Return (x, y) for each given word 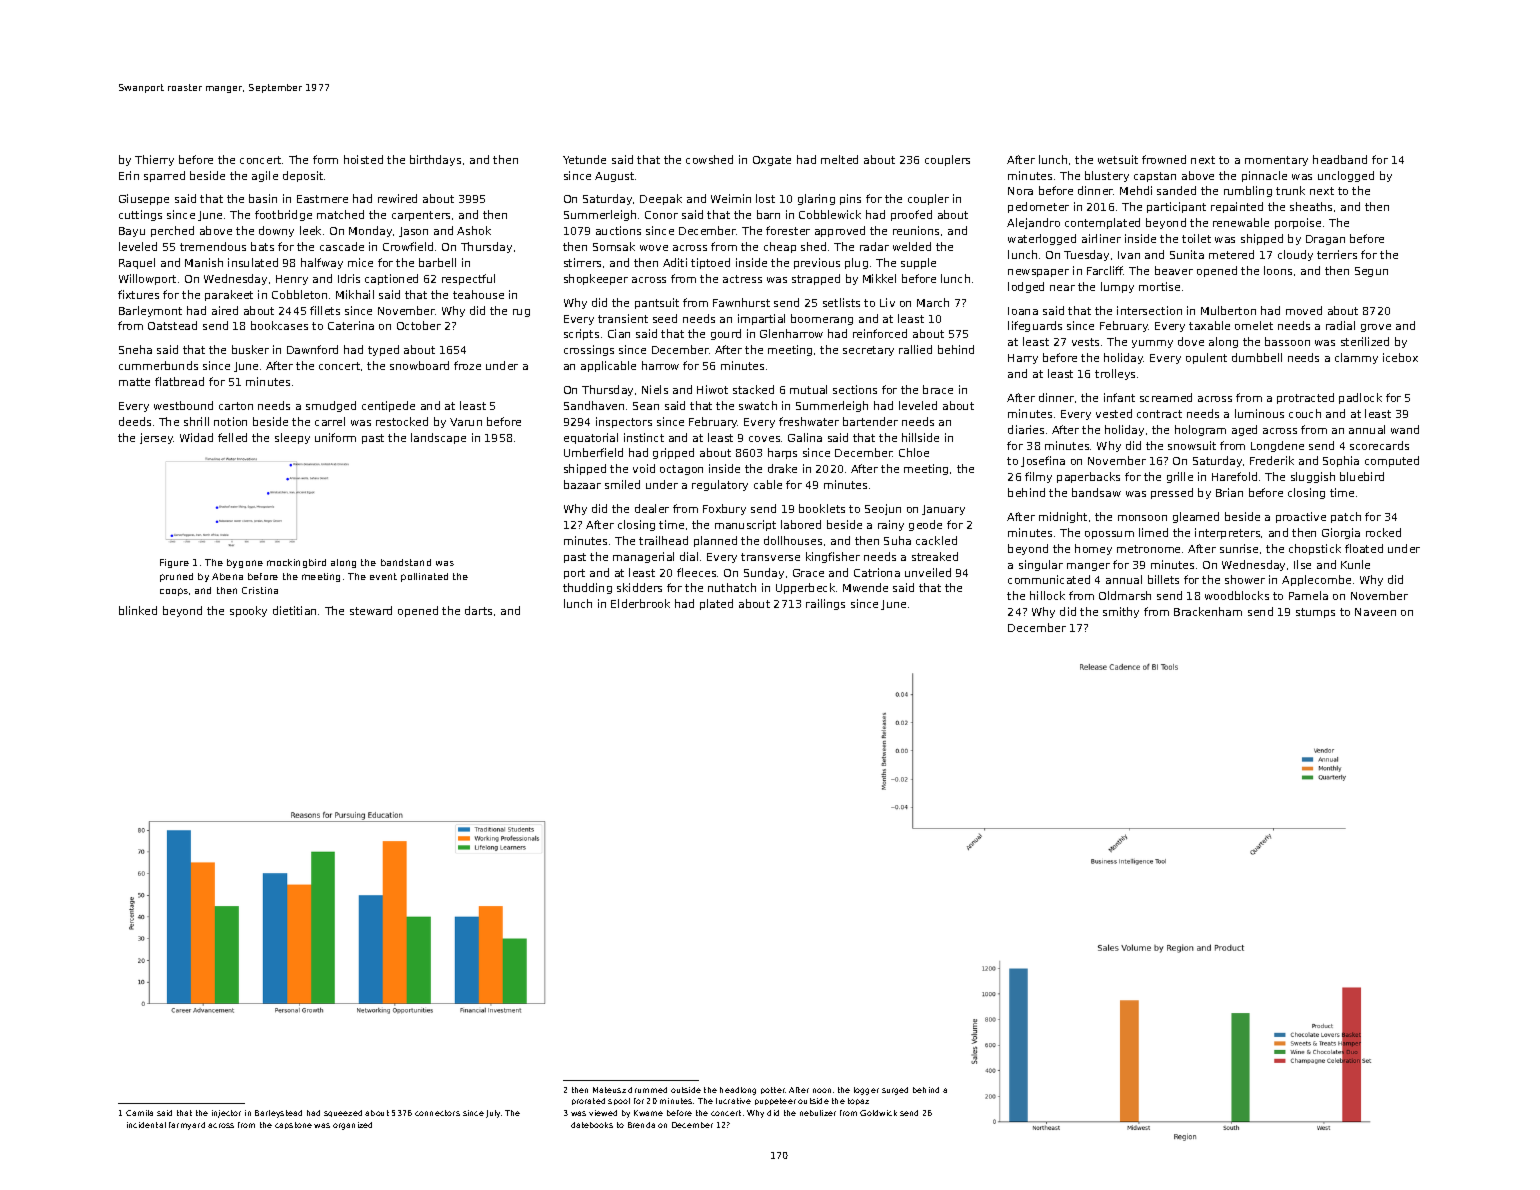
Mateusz (609, 1090)
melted (839, 159)
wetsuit (1118, 159)
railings (825, 604)
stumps (1315, 613)
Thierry (154, 160)
